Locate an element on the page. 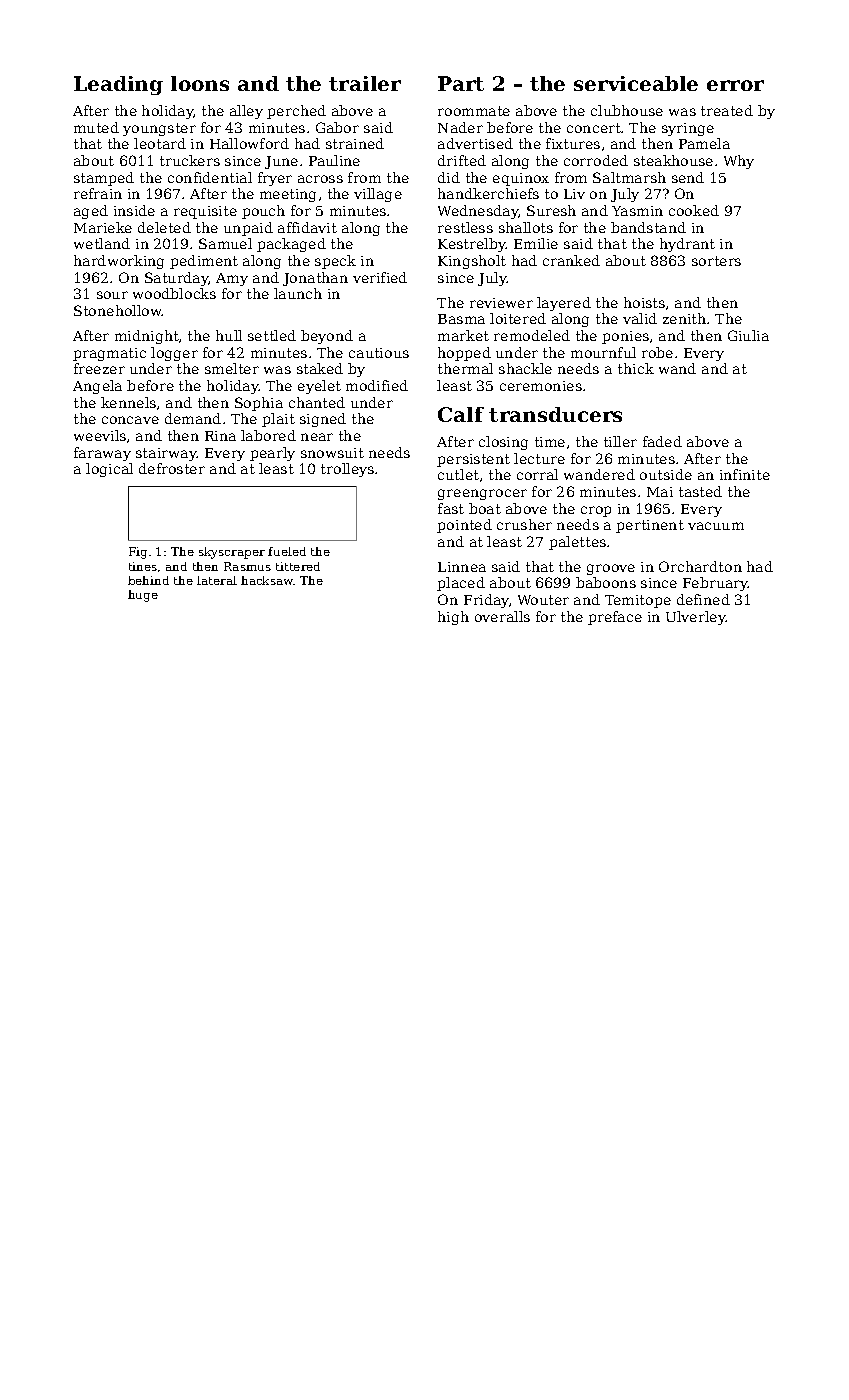 The height and width of the document is (1400, 849). reviewer is located at coordinates (501, 303).
